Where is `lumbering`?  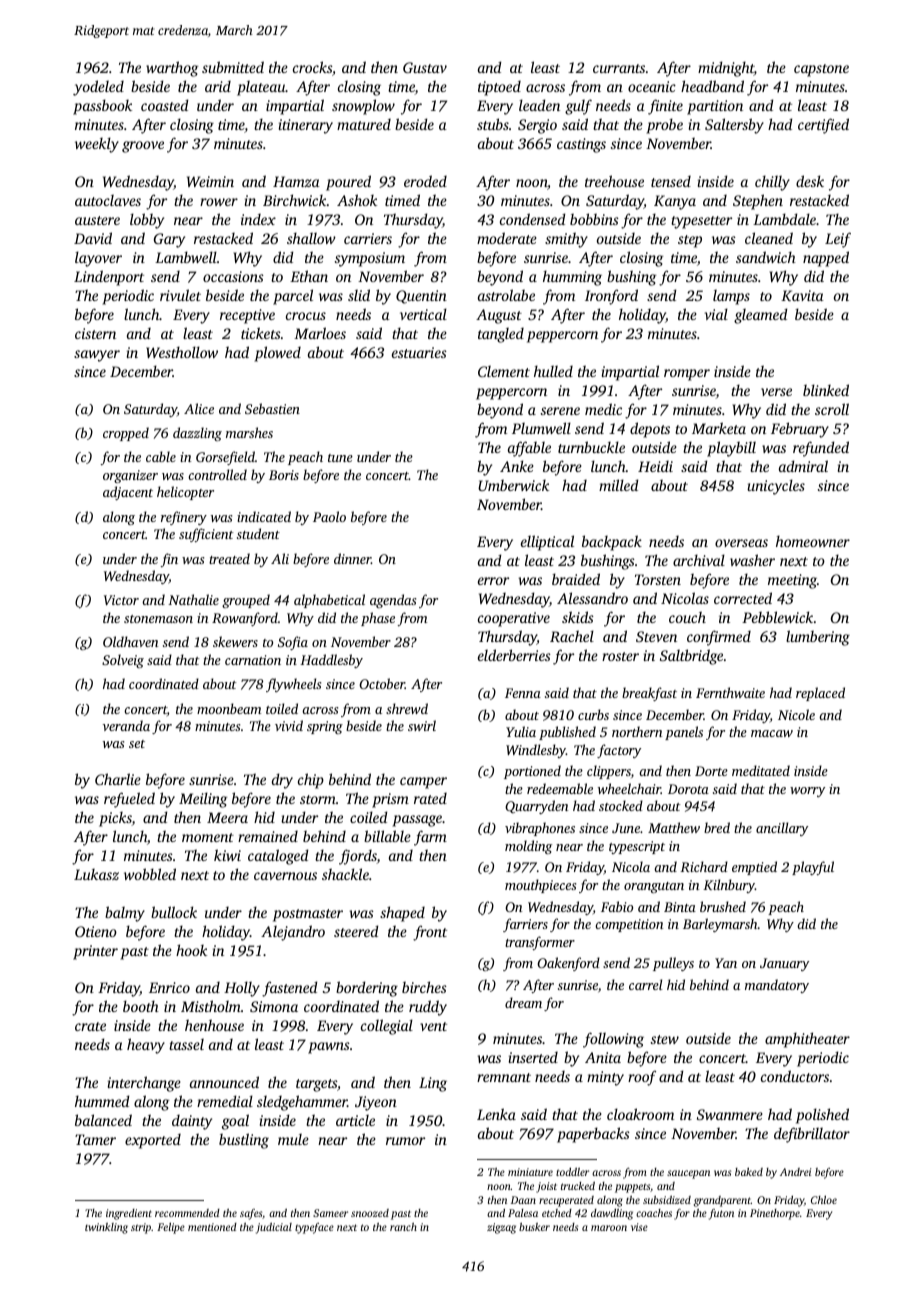 lumbering is located at coordinates (818, 638).
